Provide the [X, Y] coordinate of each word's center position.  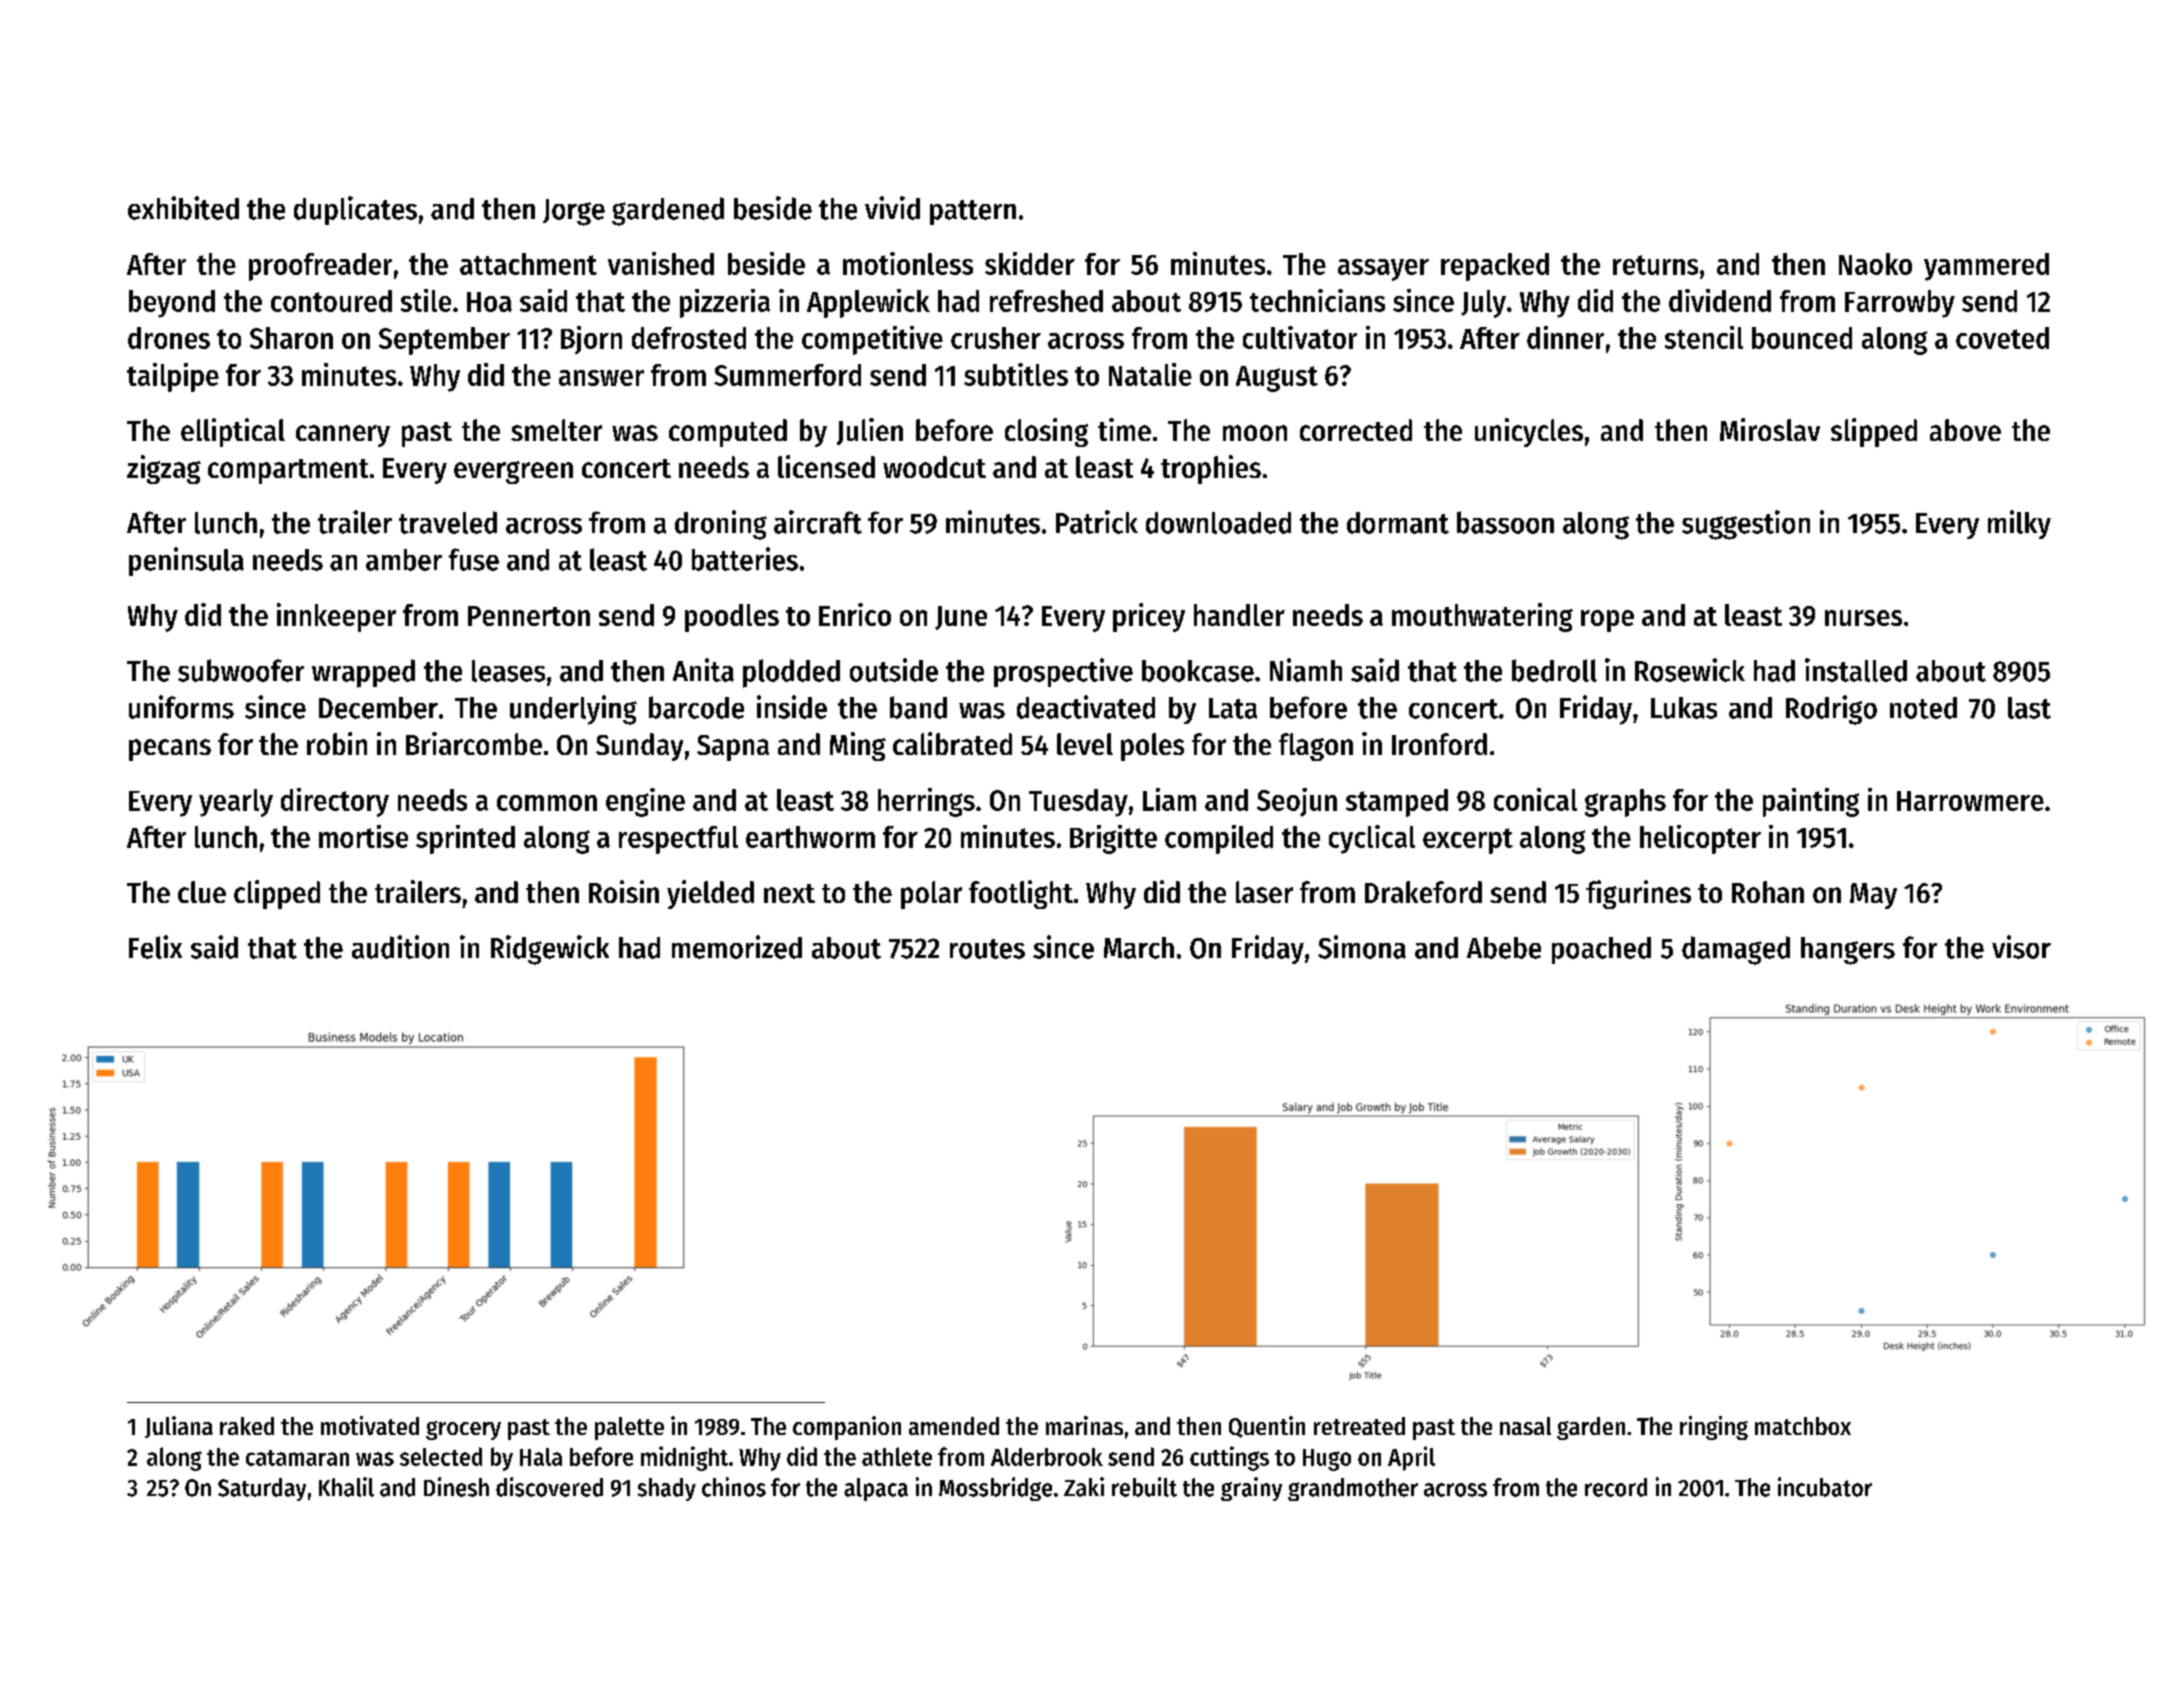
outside [894, 670]
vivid [892, 208]
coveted [2002, 338]
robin [337, 743]
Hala [541, 1457]
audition [400, 947]
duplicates [355, 210]
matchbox [1803, 1426]
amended [954, 1426]
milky [2019, 524]
